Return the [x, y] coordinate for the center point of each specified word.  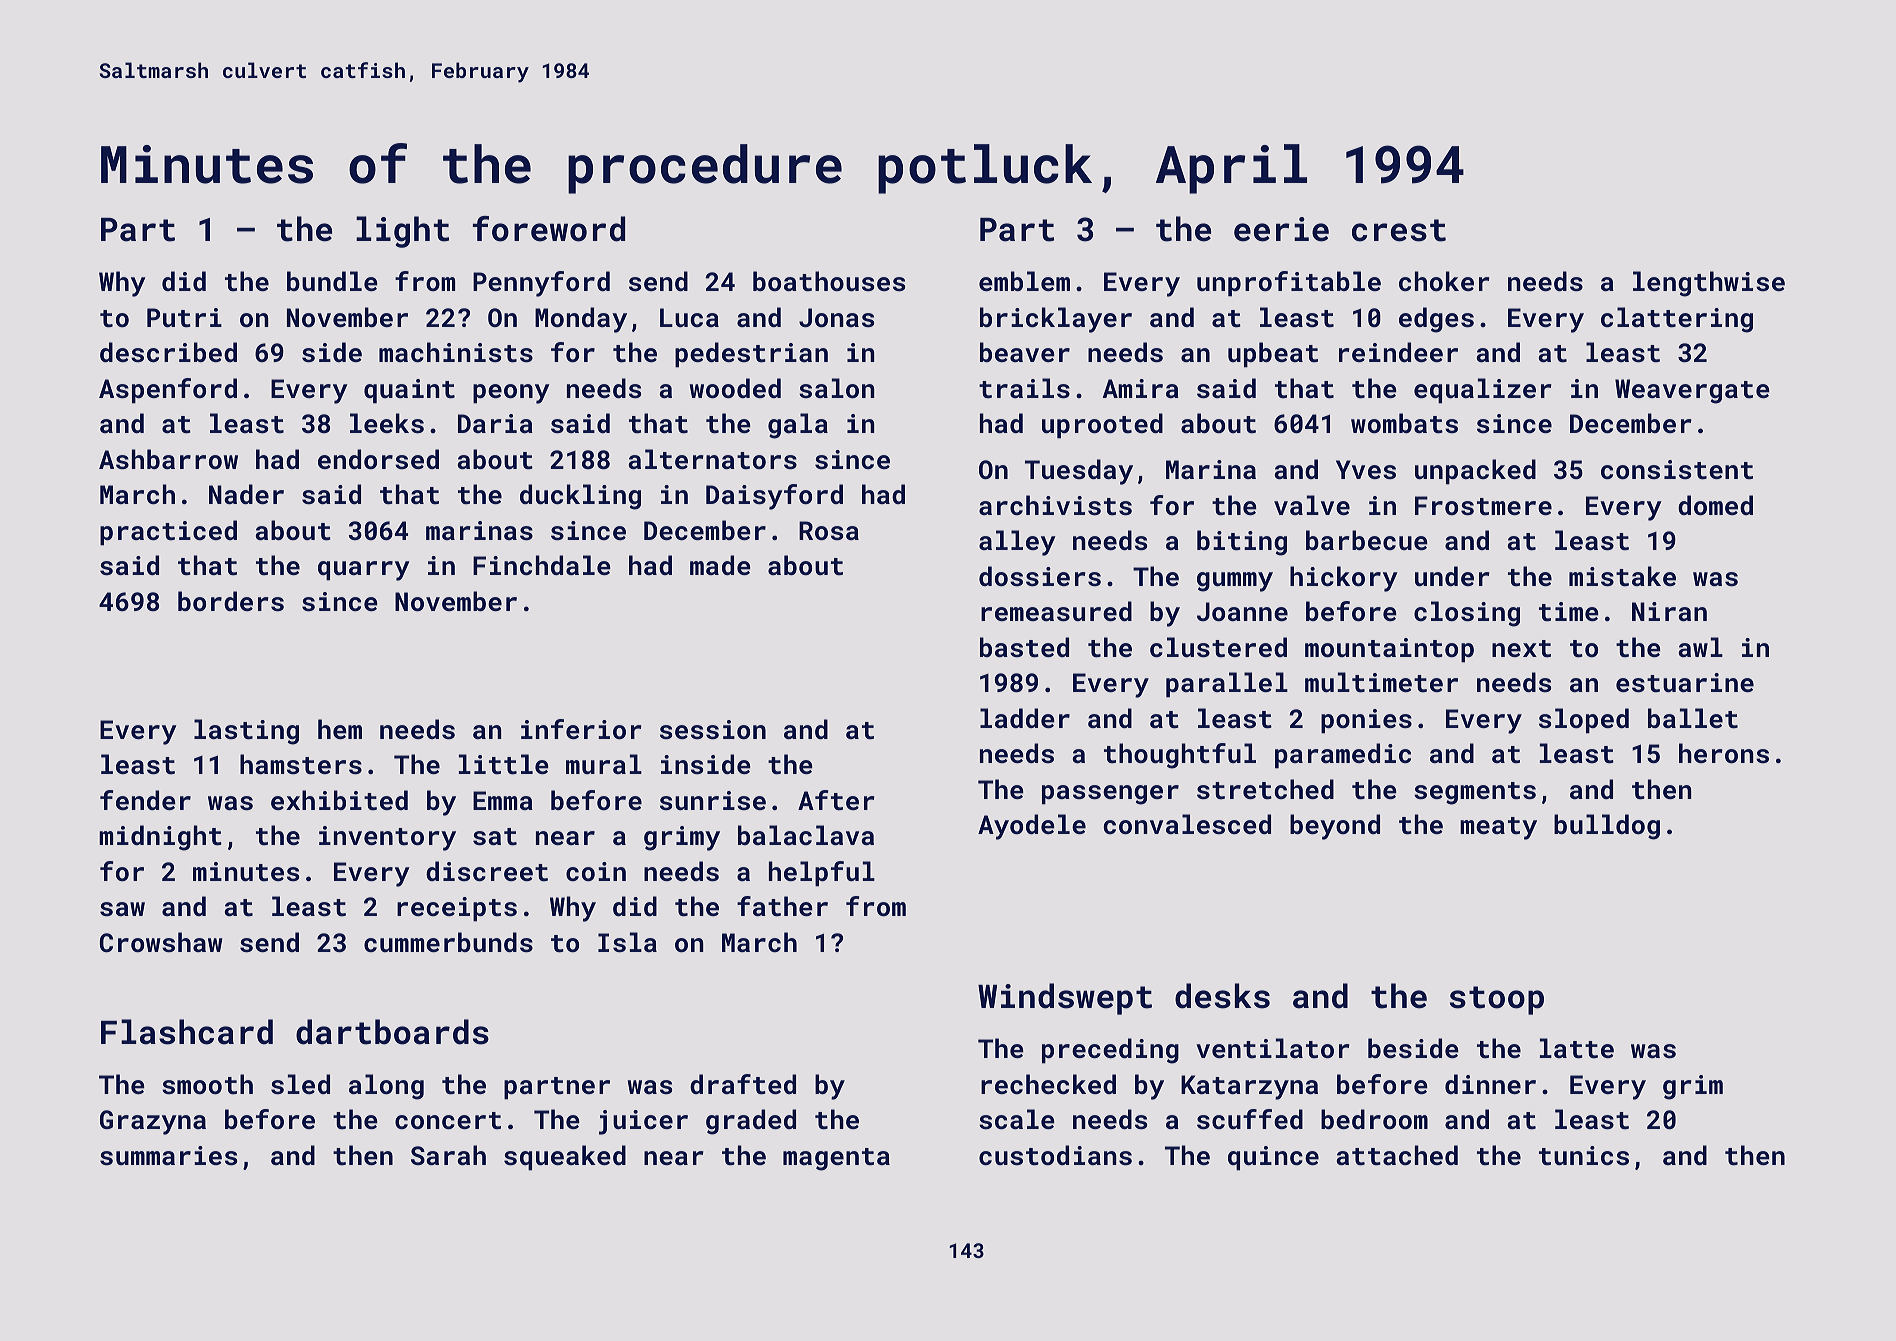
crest [1399, 230]
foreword [549, 229]
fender [145, 800]
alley [1017, 543]
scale [1017, 1119]
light [402, 232]
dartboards [392, 1032]
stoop [1497, 1000]
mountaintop [1389, 650]
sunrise [713, 800]
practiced [168, 533]
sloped [1584, 721]
